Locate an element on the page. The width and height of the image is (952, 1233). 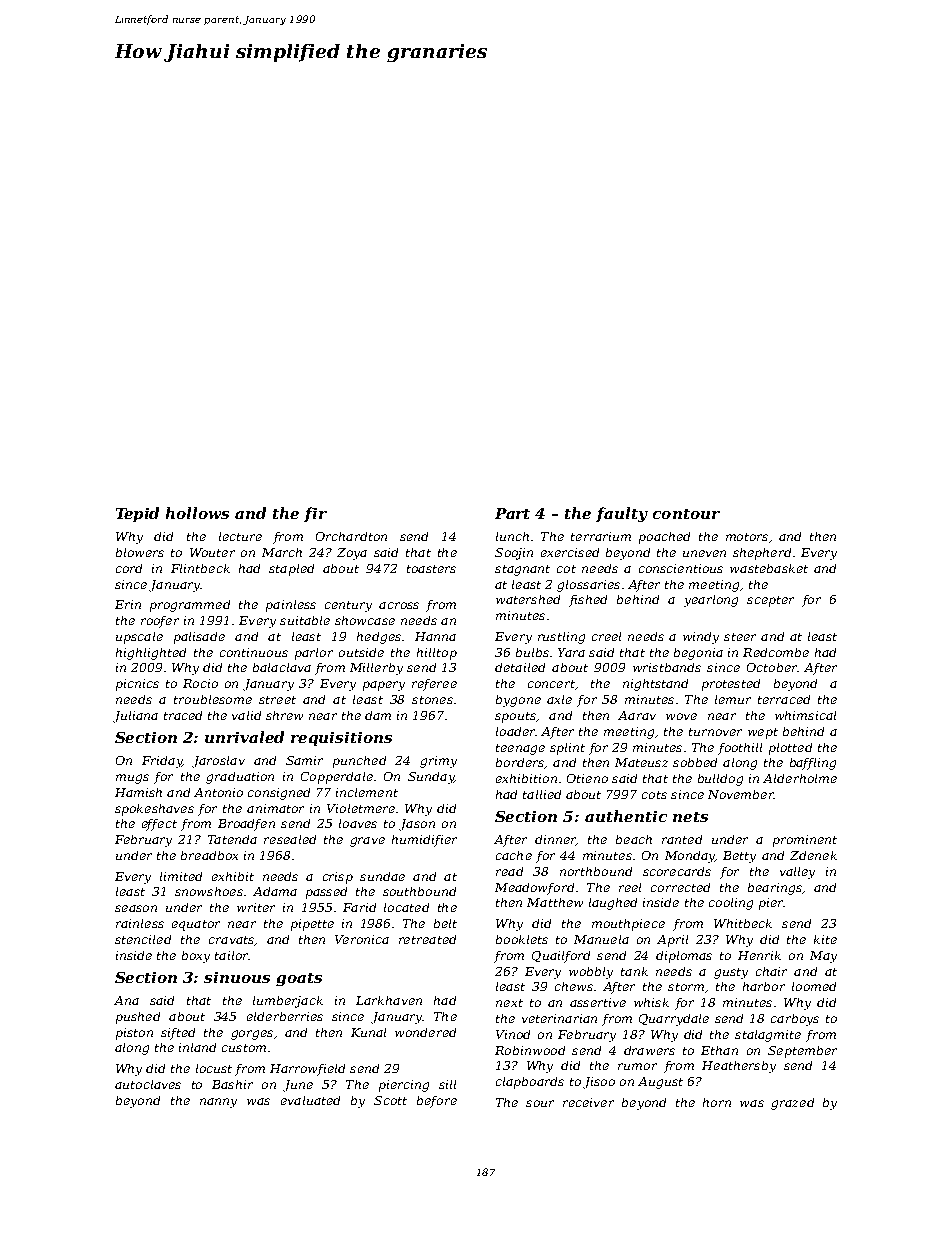
painless is located at coordinates (291, 606).
